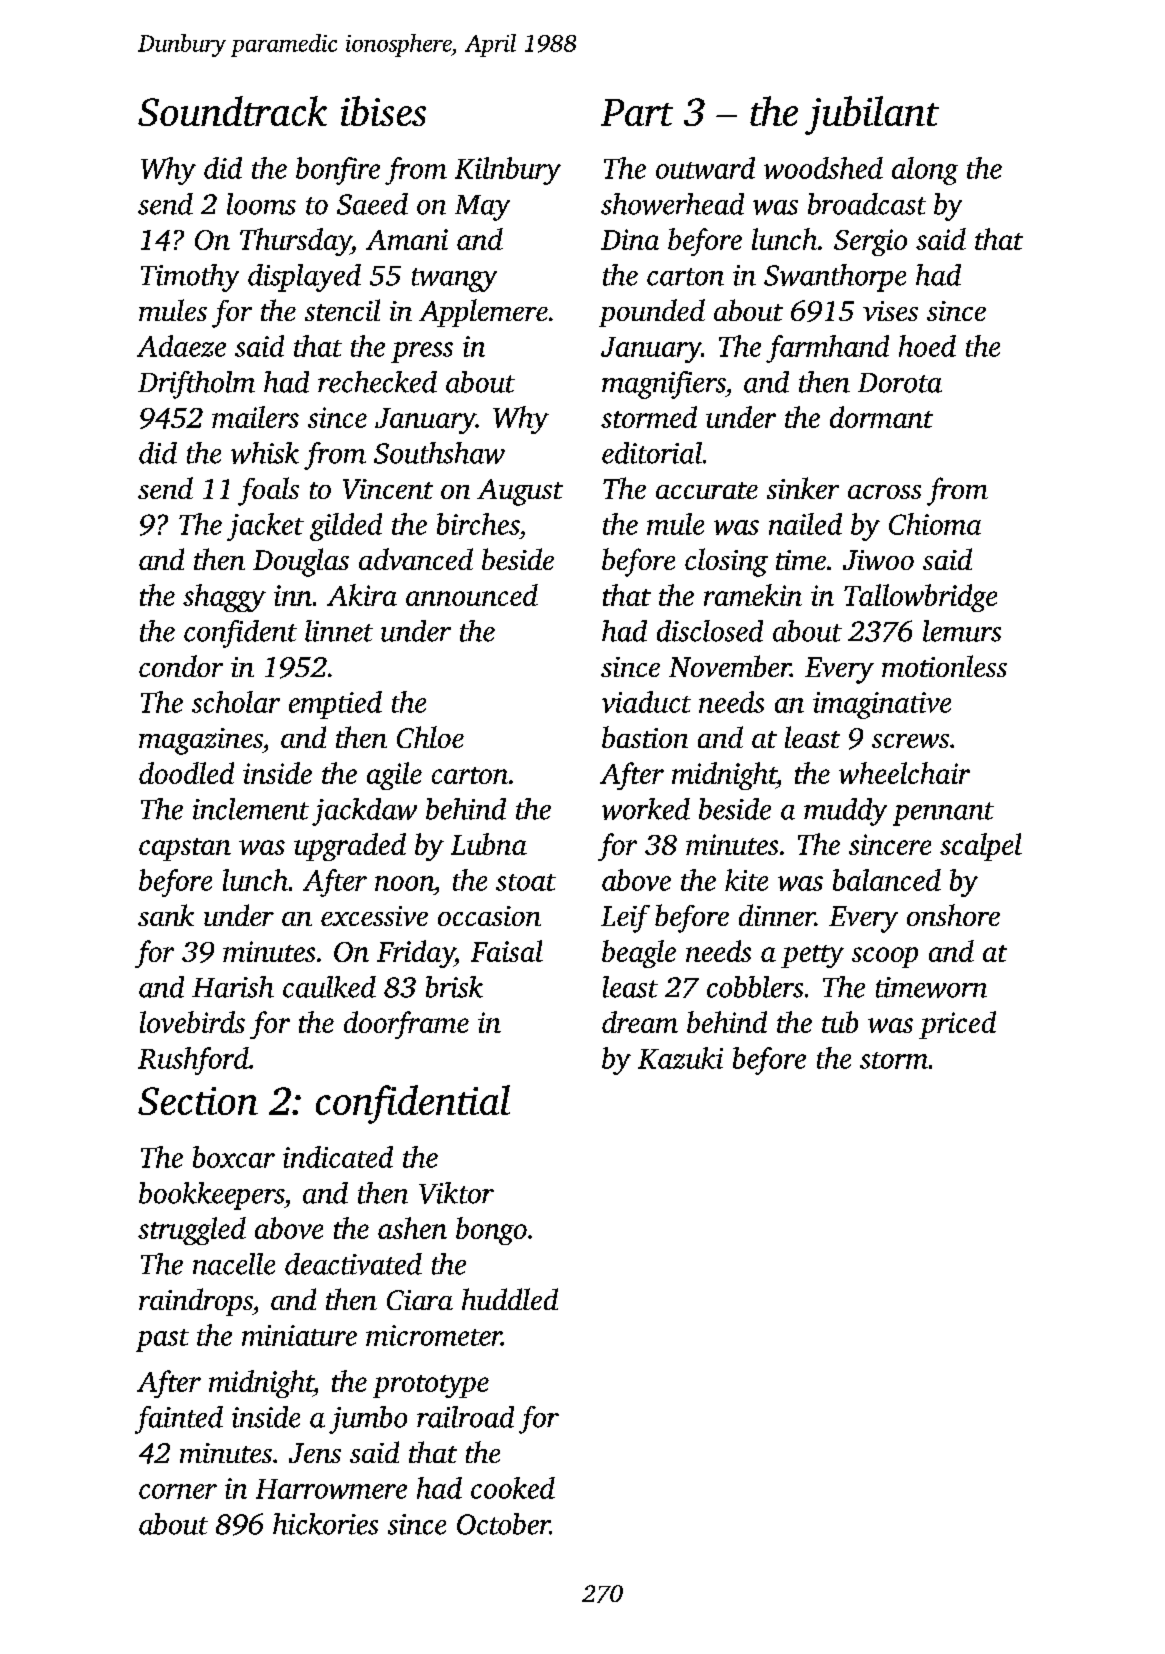 The width and height of the image is (1165, 1654). I want to click on ramekin, so click(753, 595).
